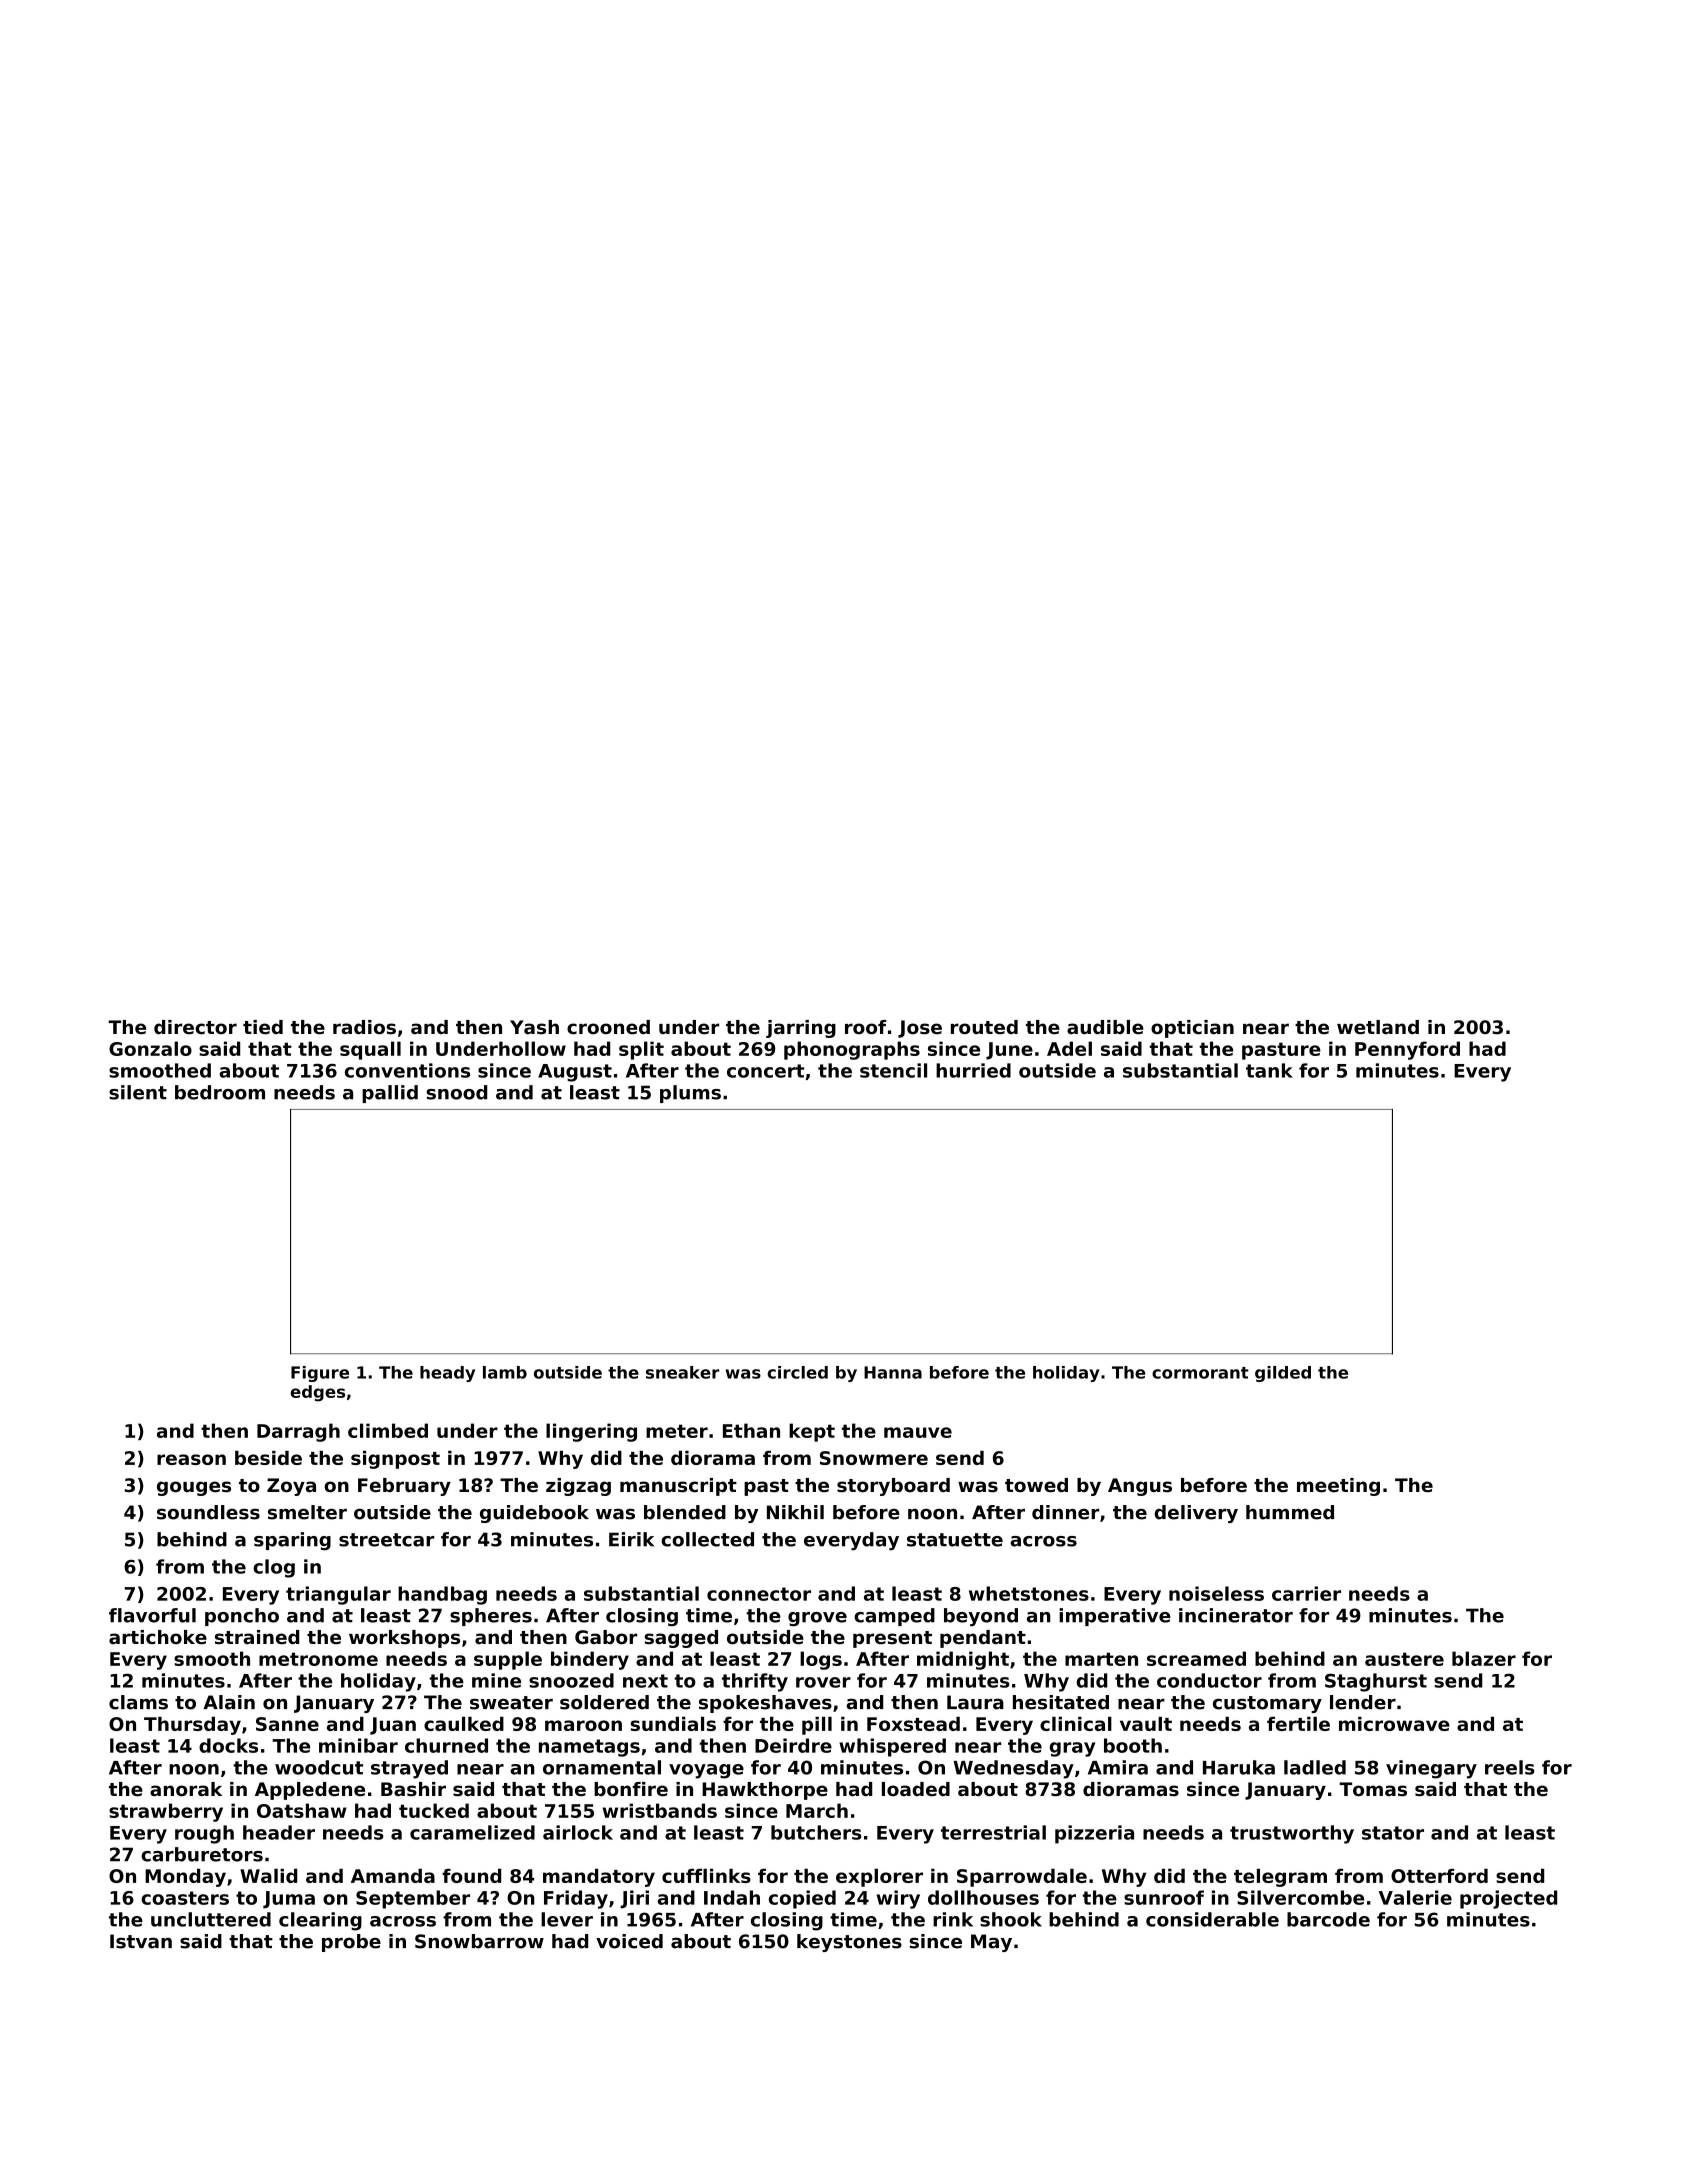 This image has width=1683, height=2178. What do you see at coordinates (1283, 1374) in the image?
I see `gilded` at bounding box center [1283, 1374].
